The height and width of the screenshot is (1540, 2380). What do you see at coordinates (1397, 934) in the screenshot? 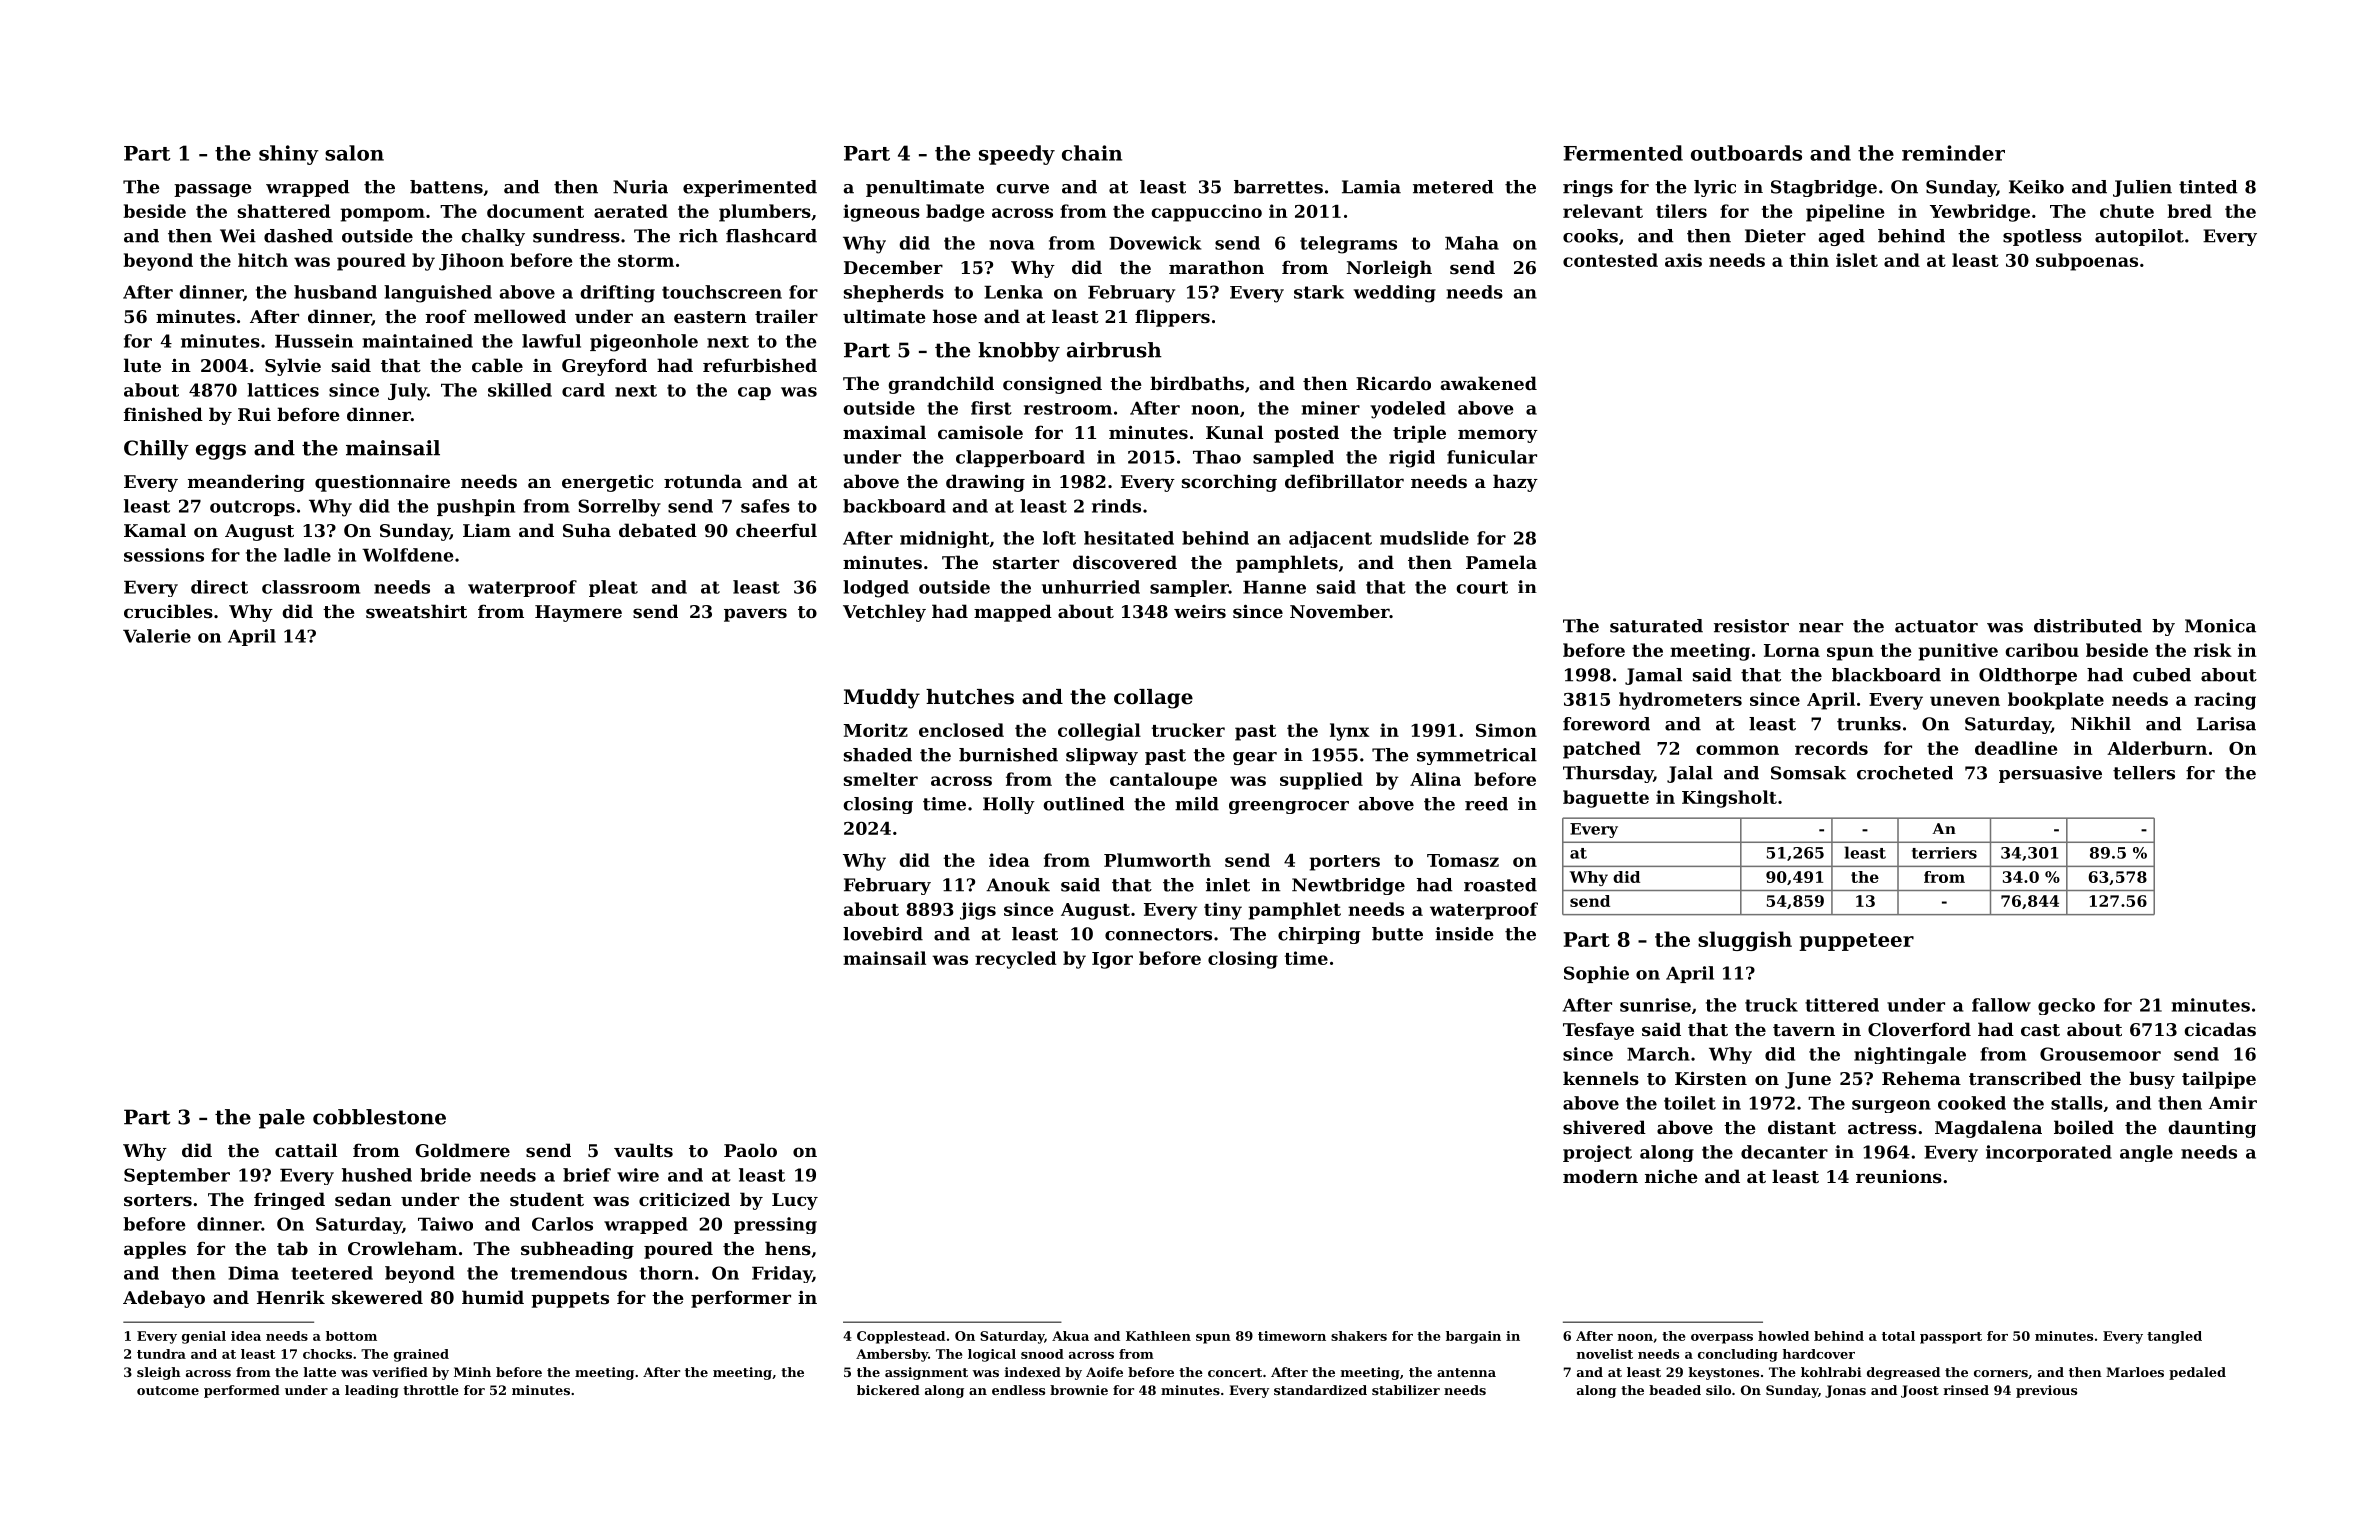
I see `butte` at bounding box center [1397, 934].
